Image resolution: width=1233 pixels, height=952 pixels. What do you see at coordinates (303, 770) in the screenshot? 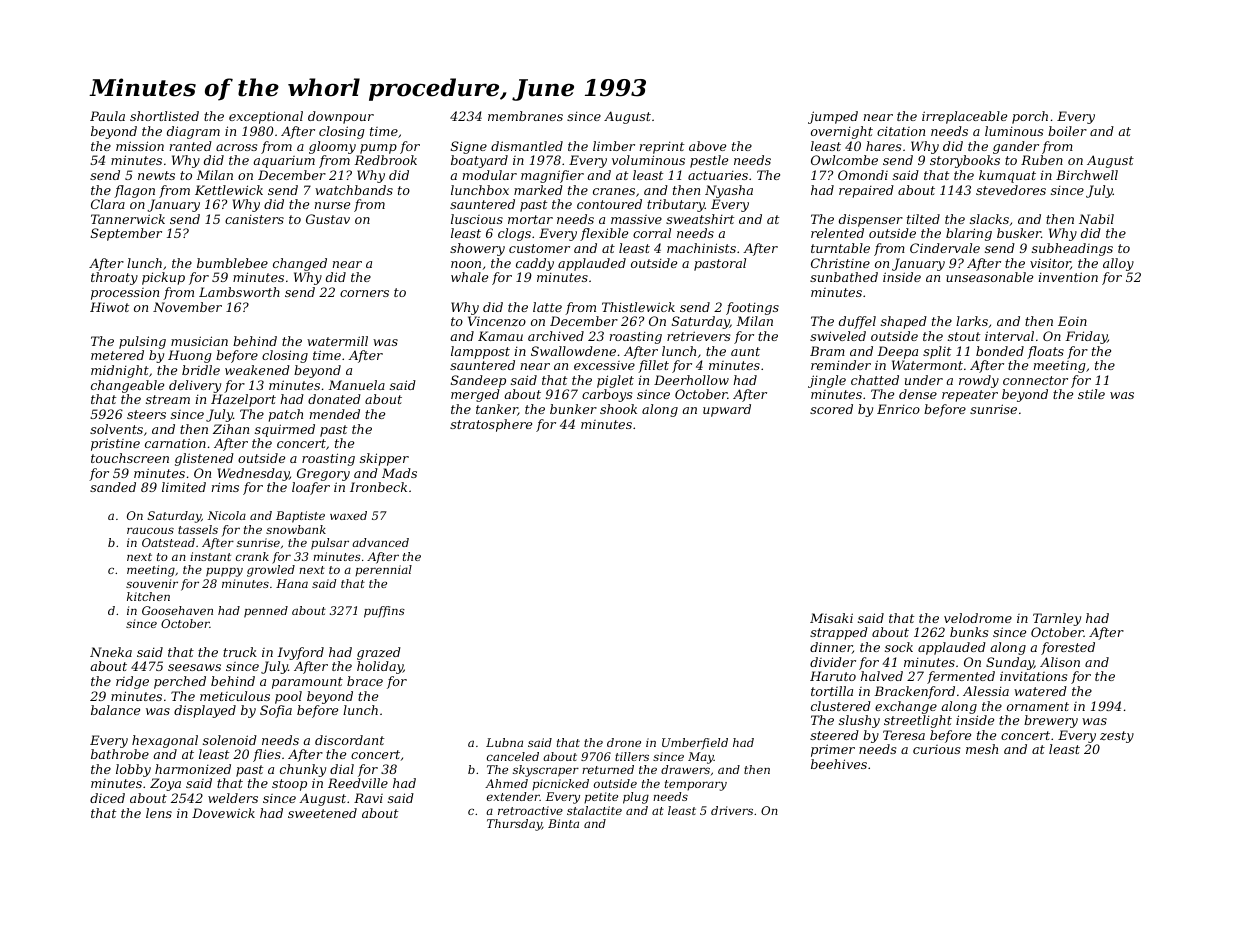
I see `chunky` at bounding box center [303, 770].
